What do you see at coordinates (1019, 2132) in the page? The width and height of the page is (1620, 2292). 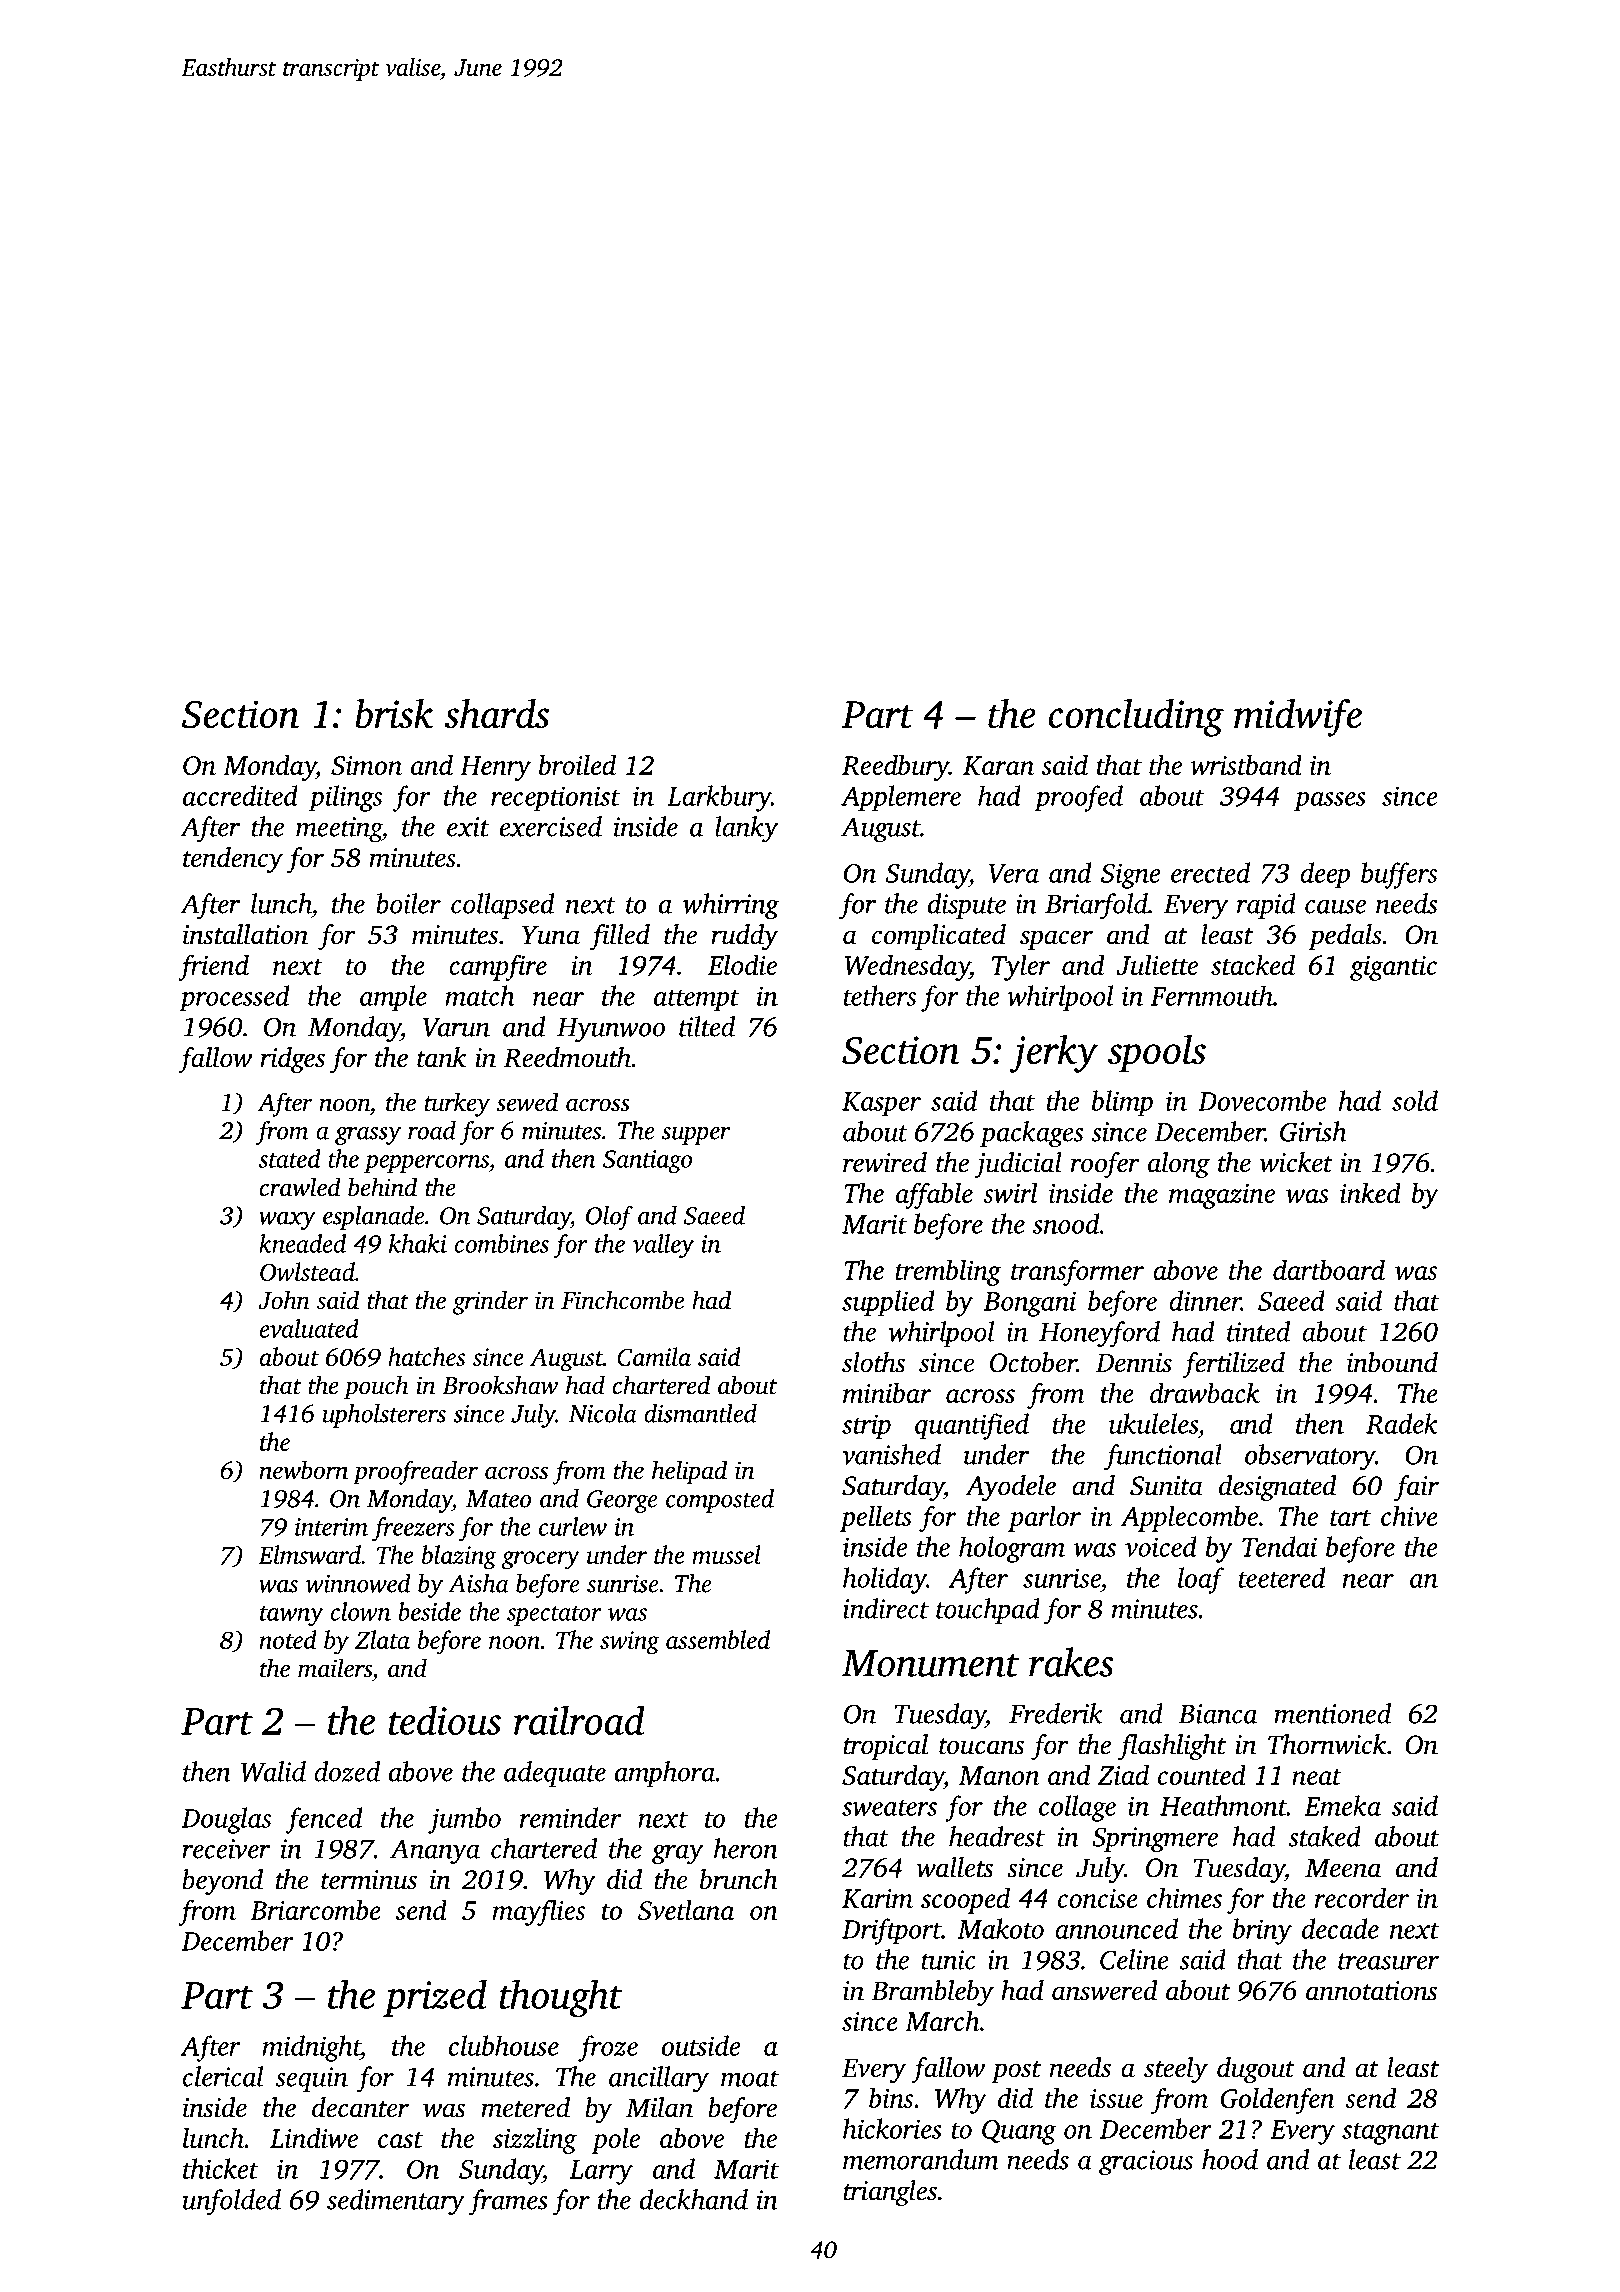 I see `Quang` at bounding box center [1019, 2132].
